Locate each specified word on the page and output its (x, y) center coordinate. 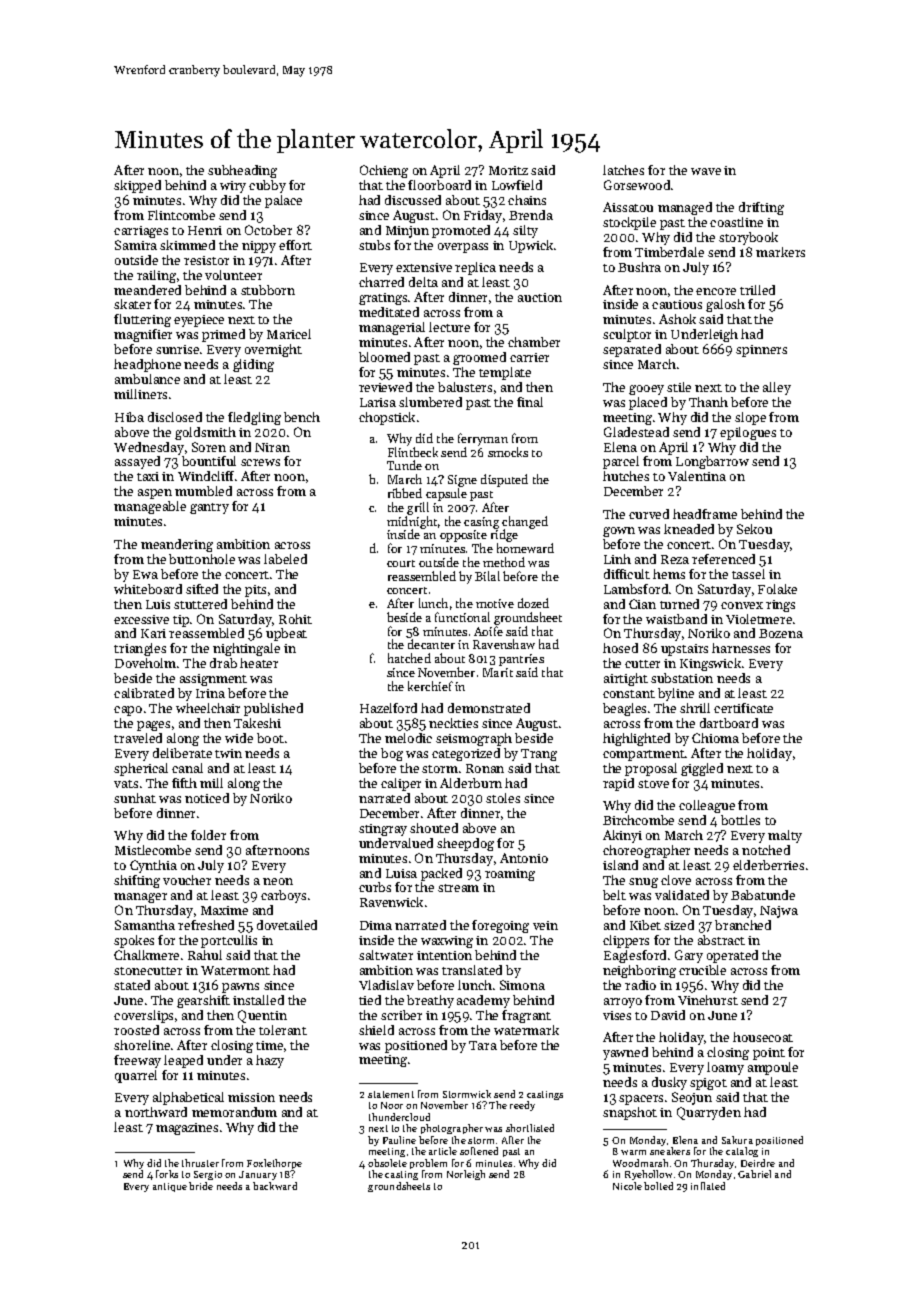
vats (126, 784)
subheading (242, 171)
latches (623, 170)
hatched (409, 658)
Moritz (508, 170)
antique (170, 1187)
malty (785, 836)
